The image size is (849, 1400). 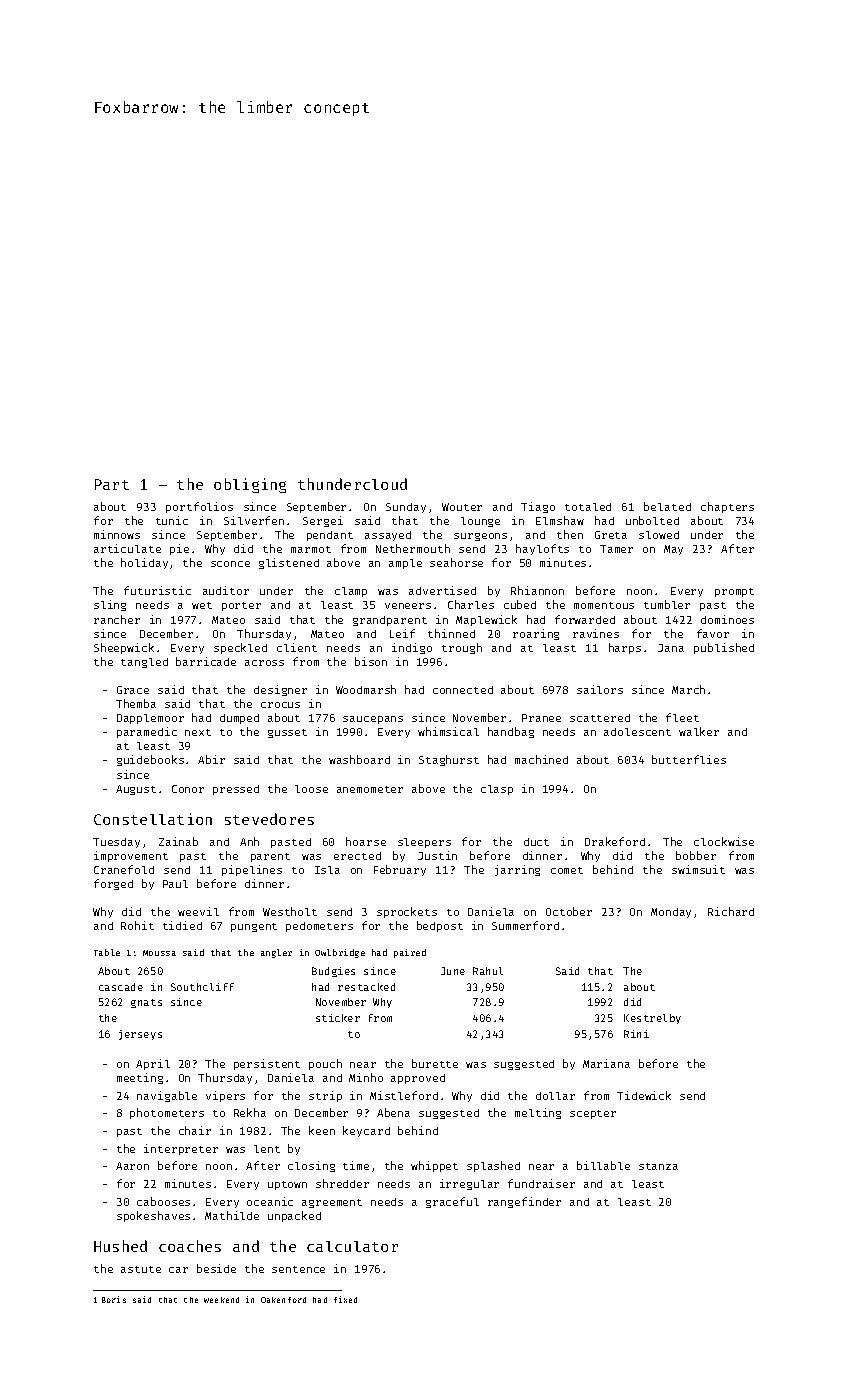 What do you see at coordinates (462, 507) in the image?
I see `Wouter` at bounding box center [462, 507].
